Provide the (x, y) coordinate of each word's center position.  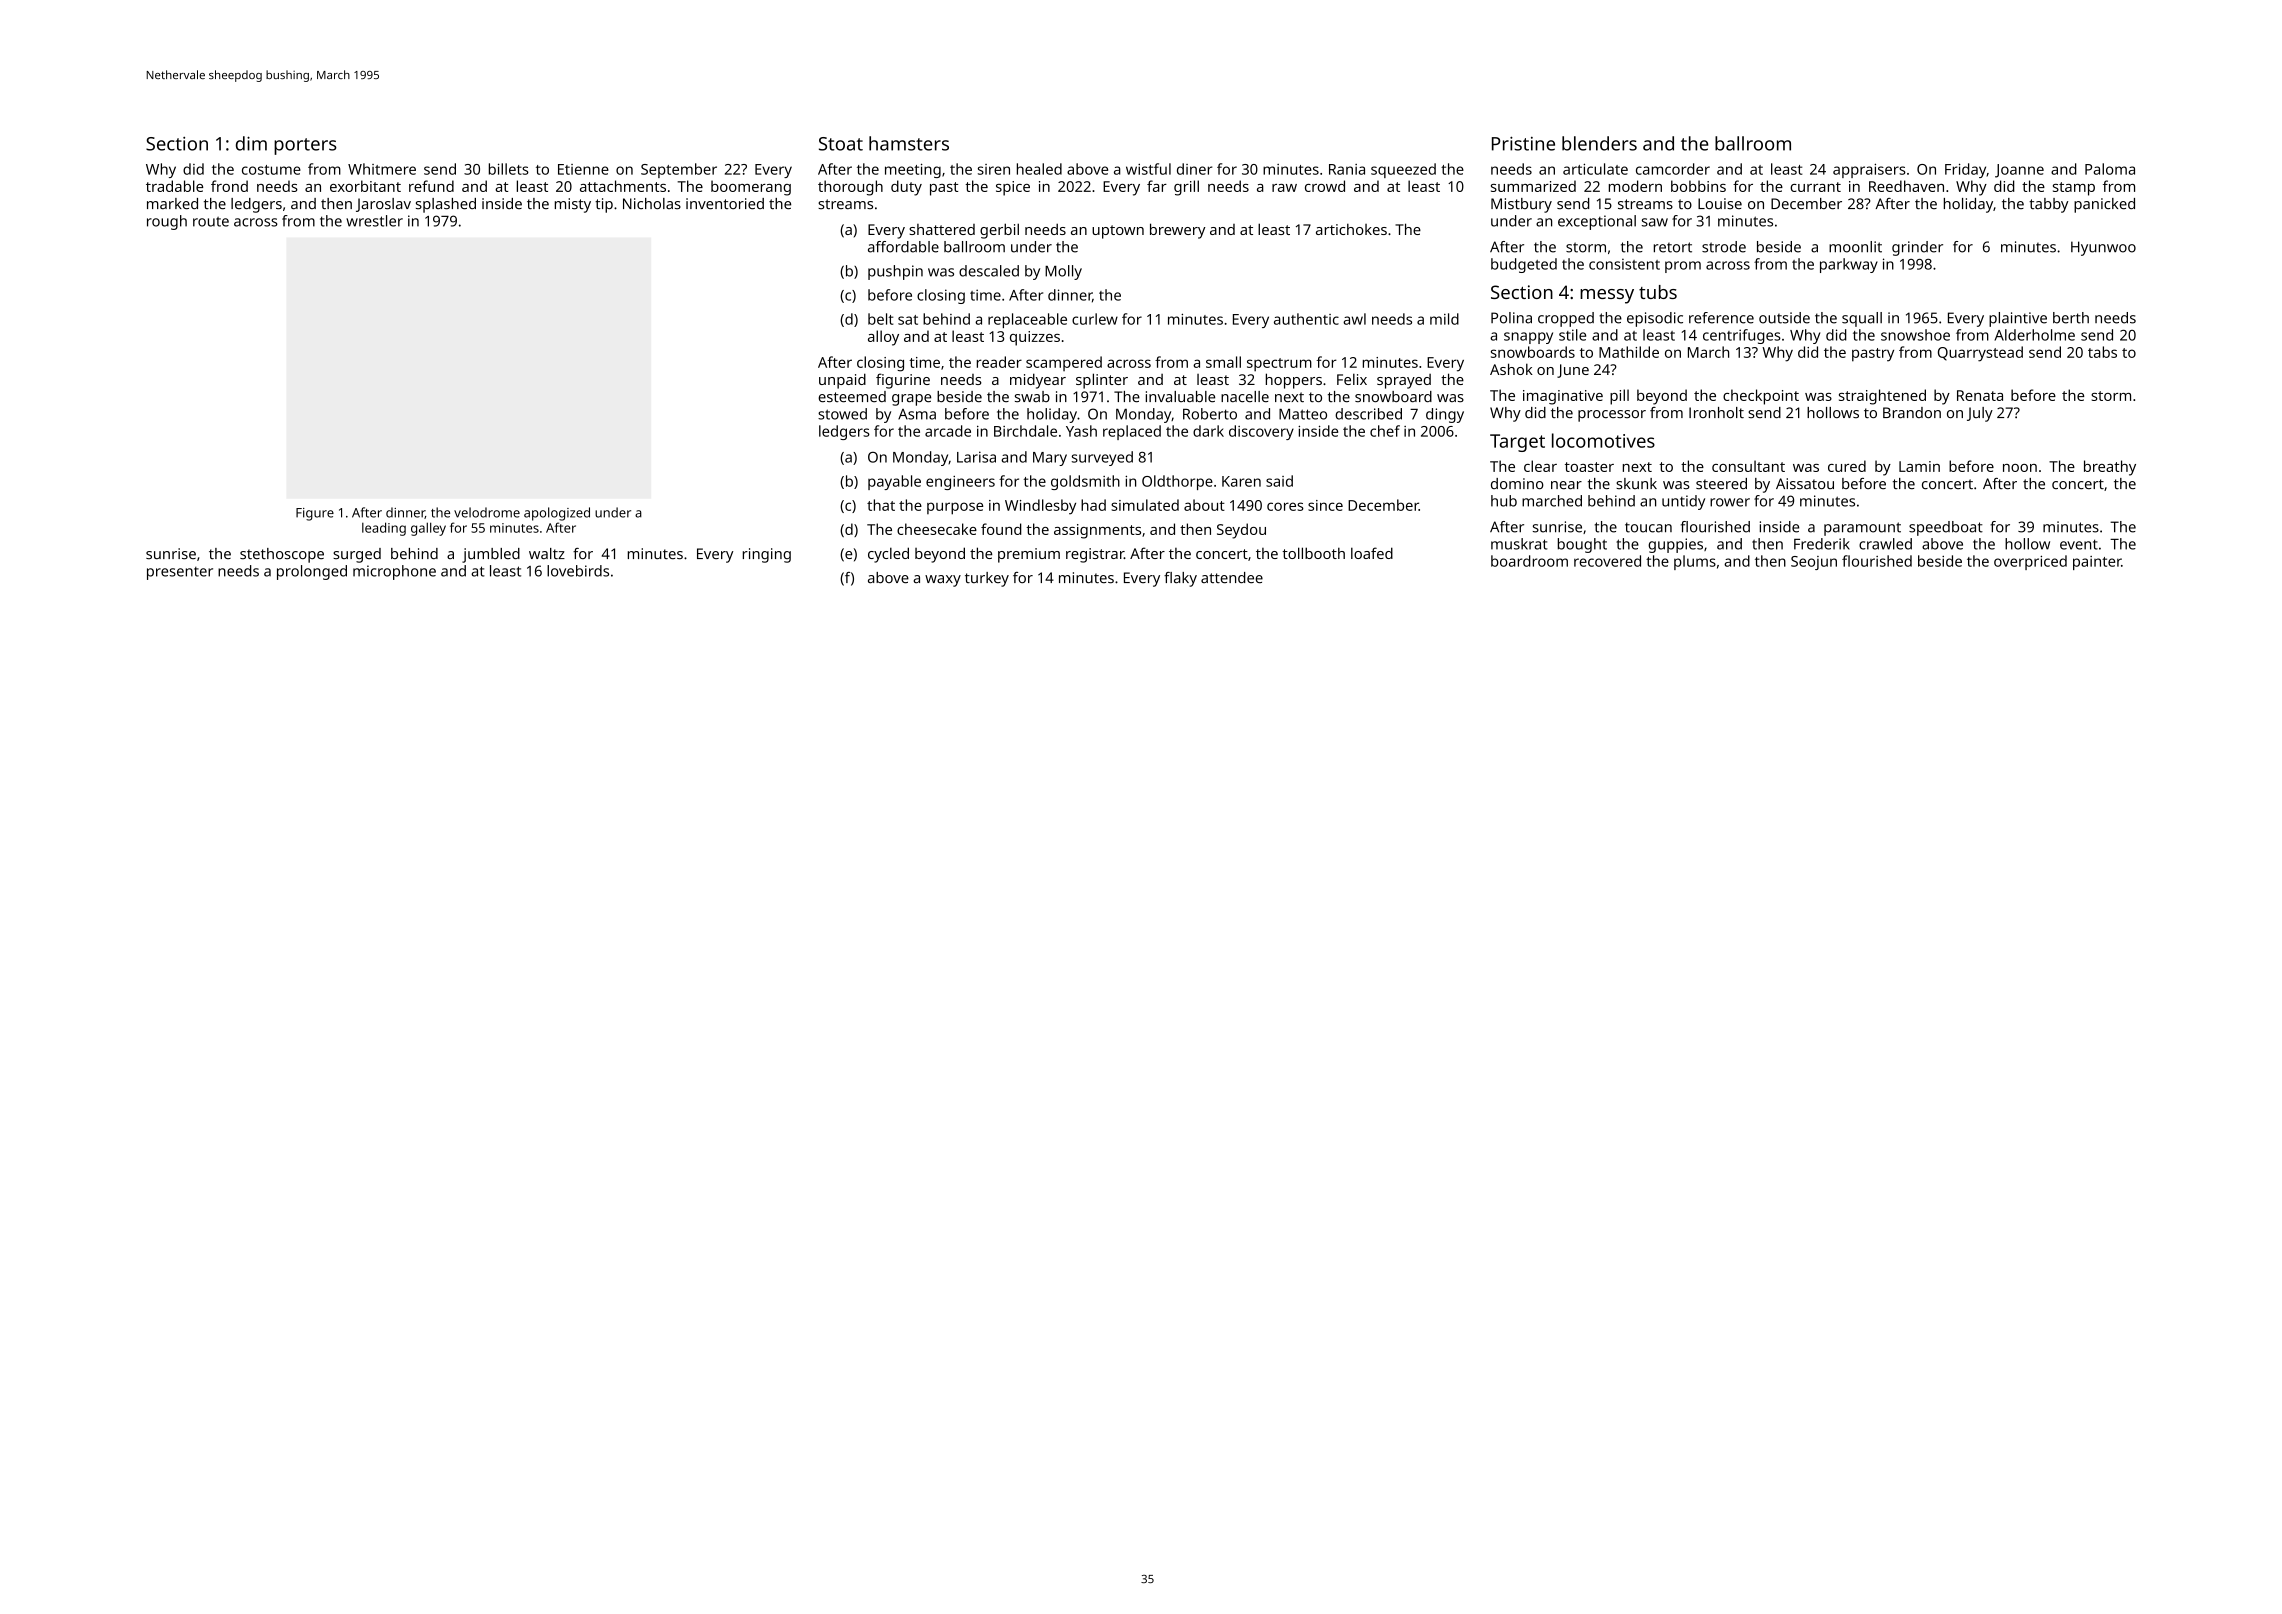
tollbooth (1313, 553)
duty (906, 188)
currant (1815, 187)
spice (1013, 188)
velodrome (487, 512)
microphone (394, 572)
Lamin (1919, 466)
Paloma (2110, 169)
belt (880, 319)
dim (251, 143)
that (881, 505)
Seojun (1814, 563)
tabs (2102, 352)
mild (1444, 319)
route (211, 222)
